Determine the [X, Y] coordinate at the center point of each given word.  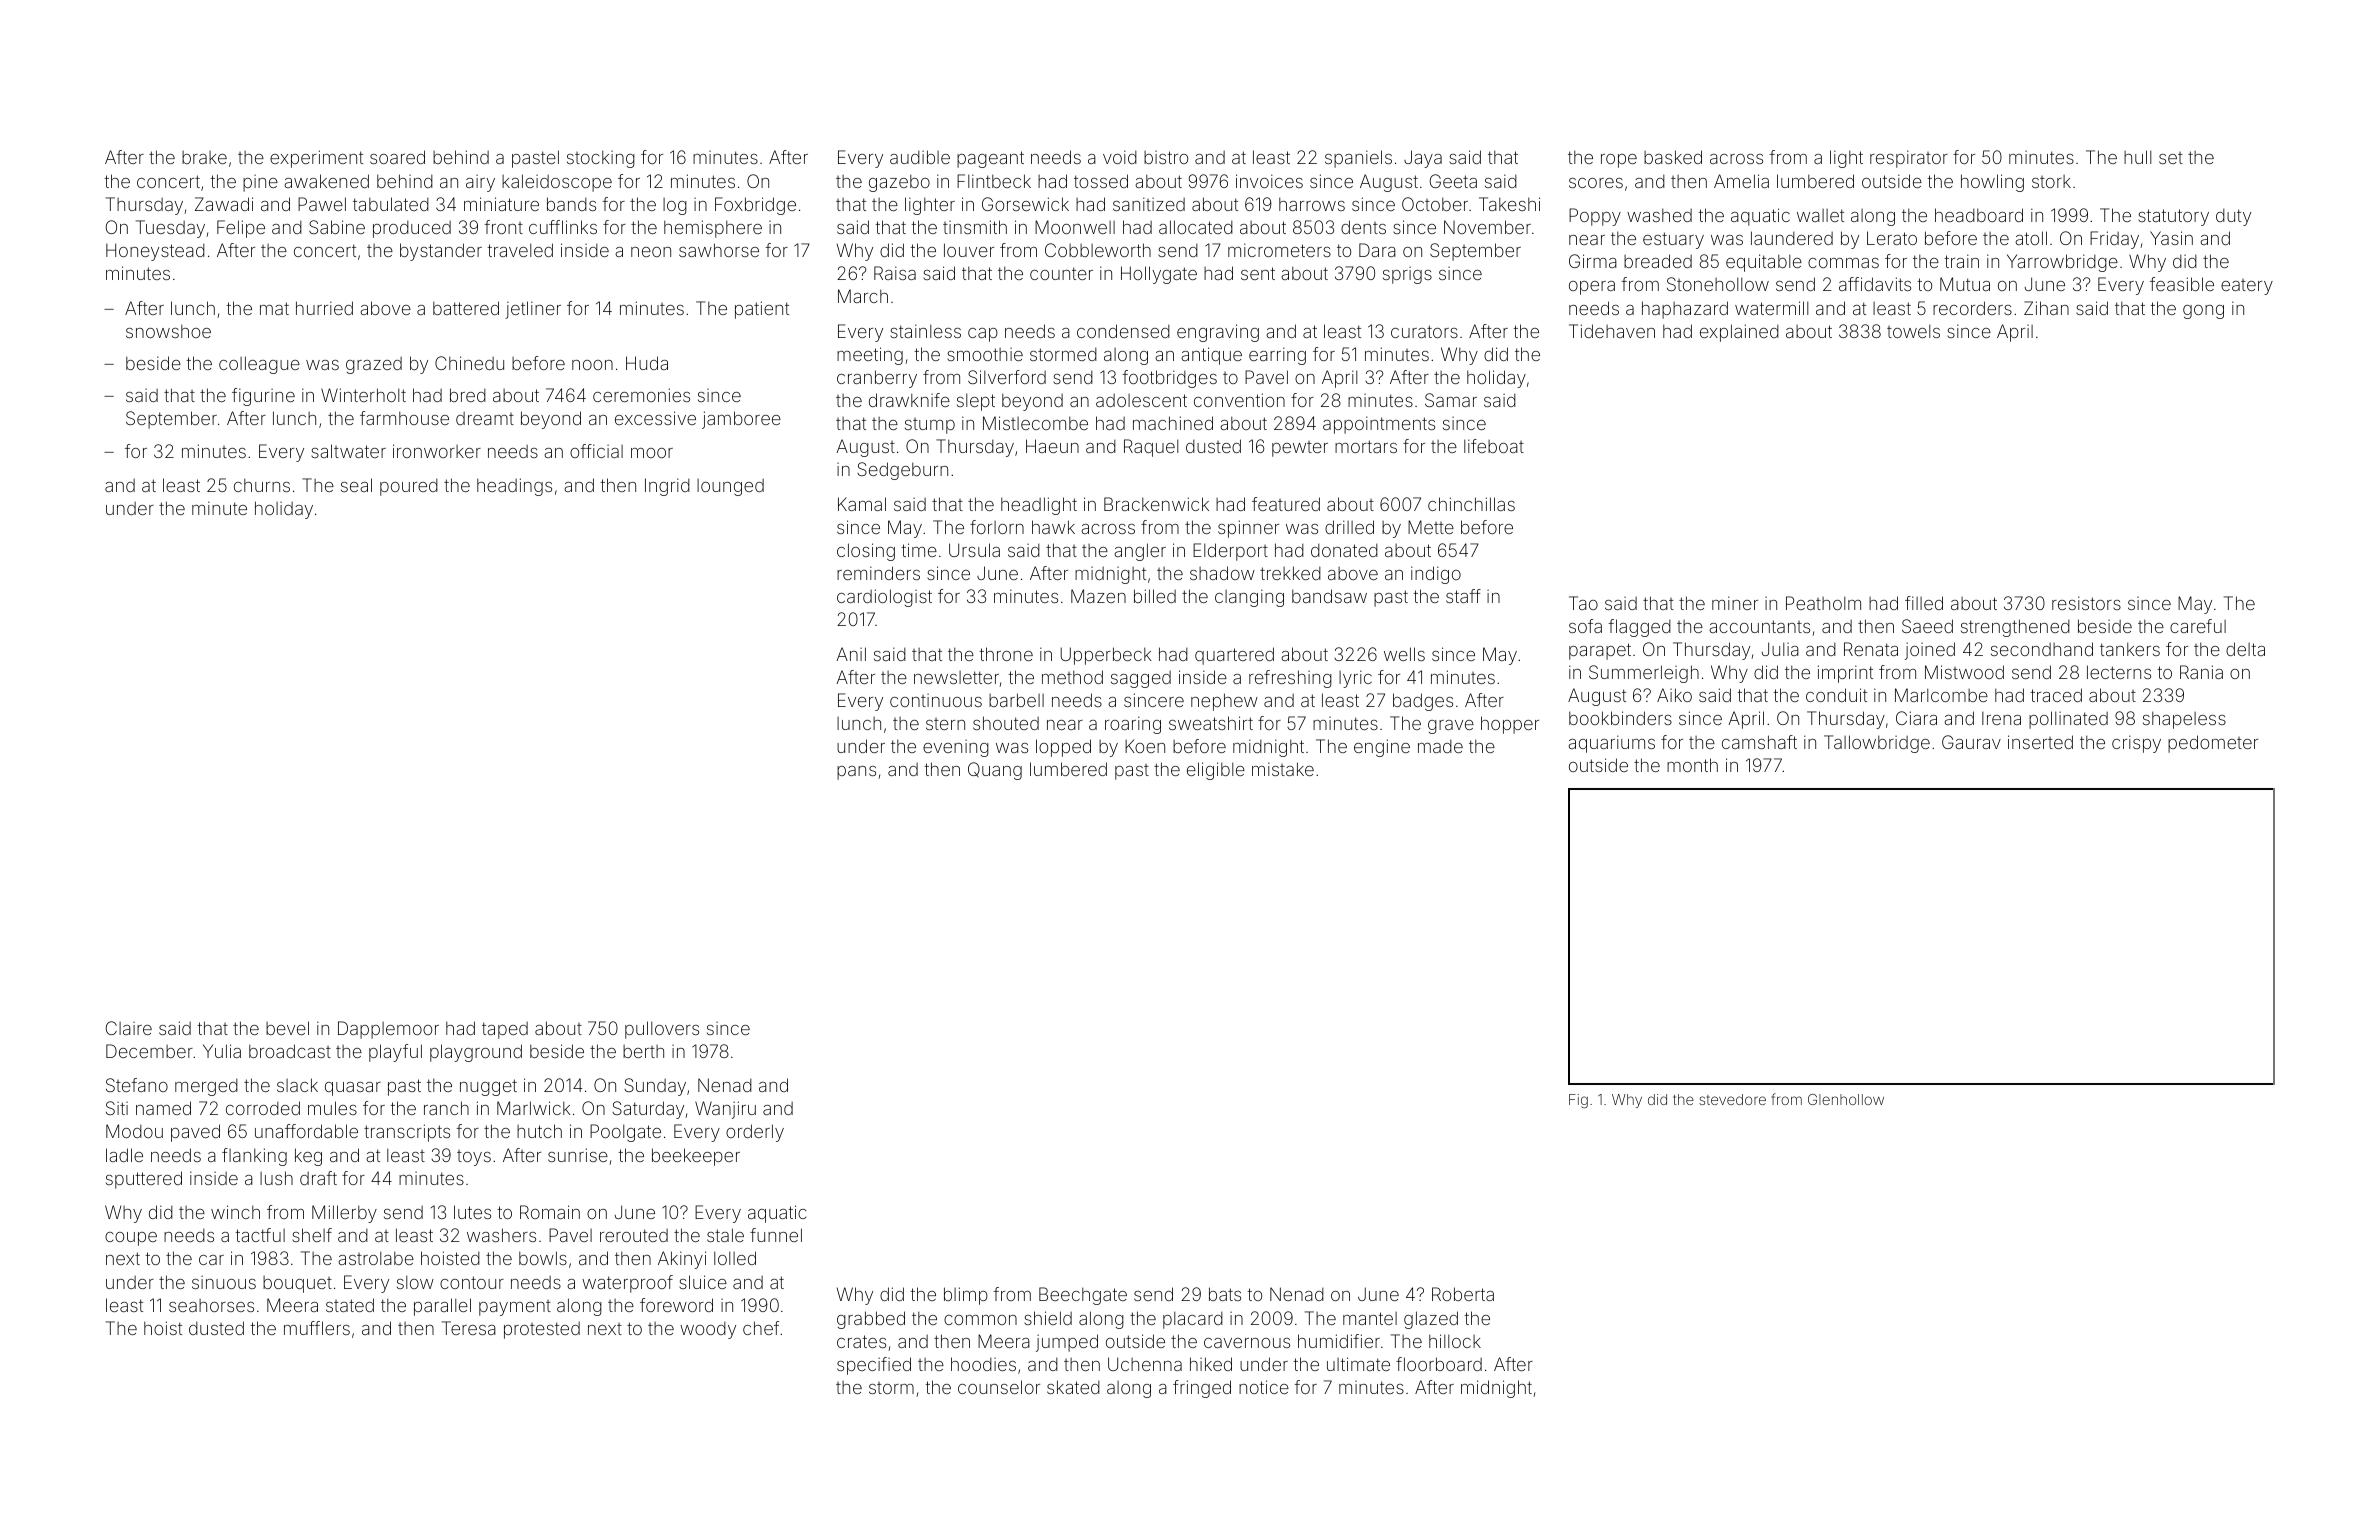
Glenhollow [1846, 1099]
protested [542, 1330]
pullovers [662, 1030]
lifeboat [1494, 446]
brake [204, 157]
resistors [2086, 603]
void [1120, 157]
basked [1673, 157]
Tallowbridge [1877, 744]
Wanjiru [725, 1110]
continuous [936, 700]
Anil [851, 654]
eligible [1216, 771]
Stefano [137, 1085]
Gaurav [1971, 742]
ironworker [437, 451]
